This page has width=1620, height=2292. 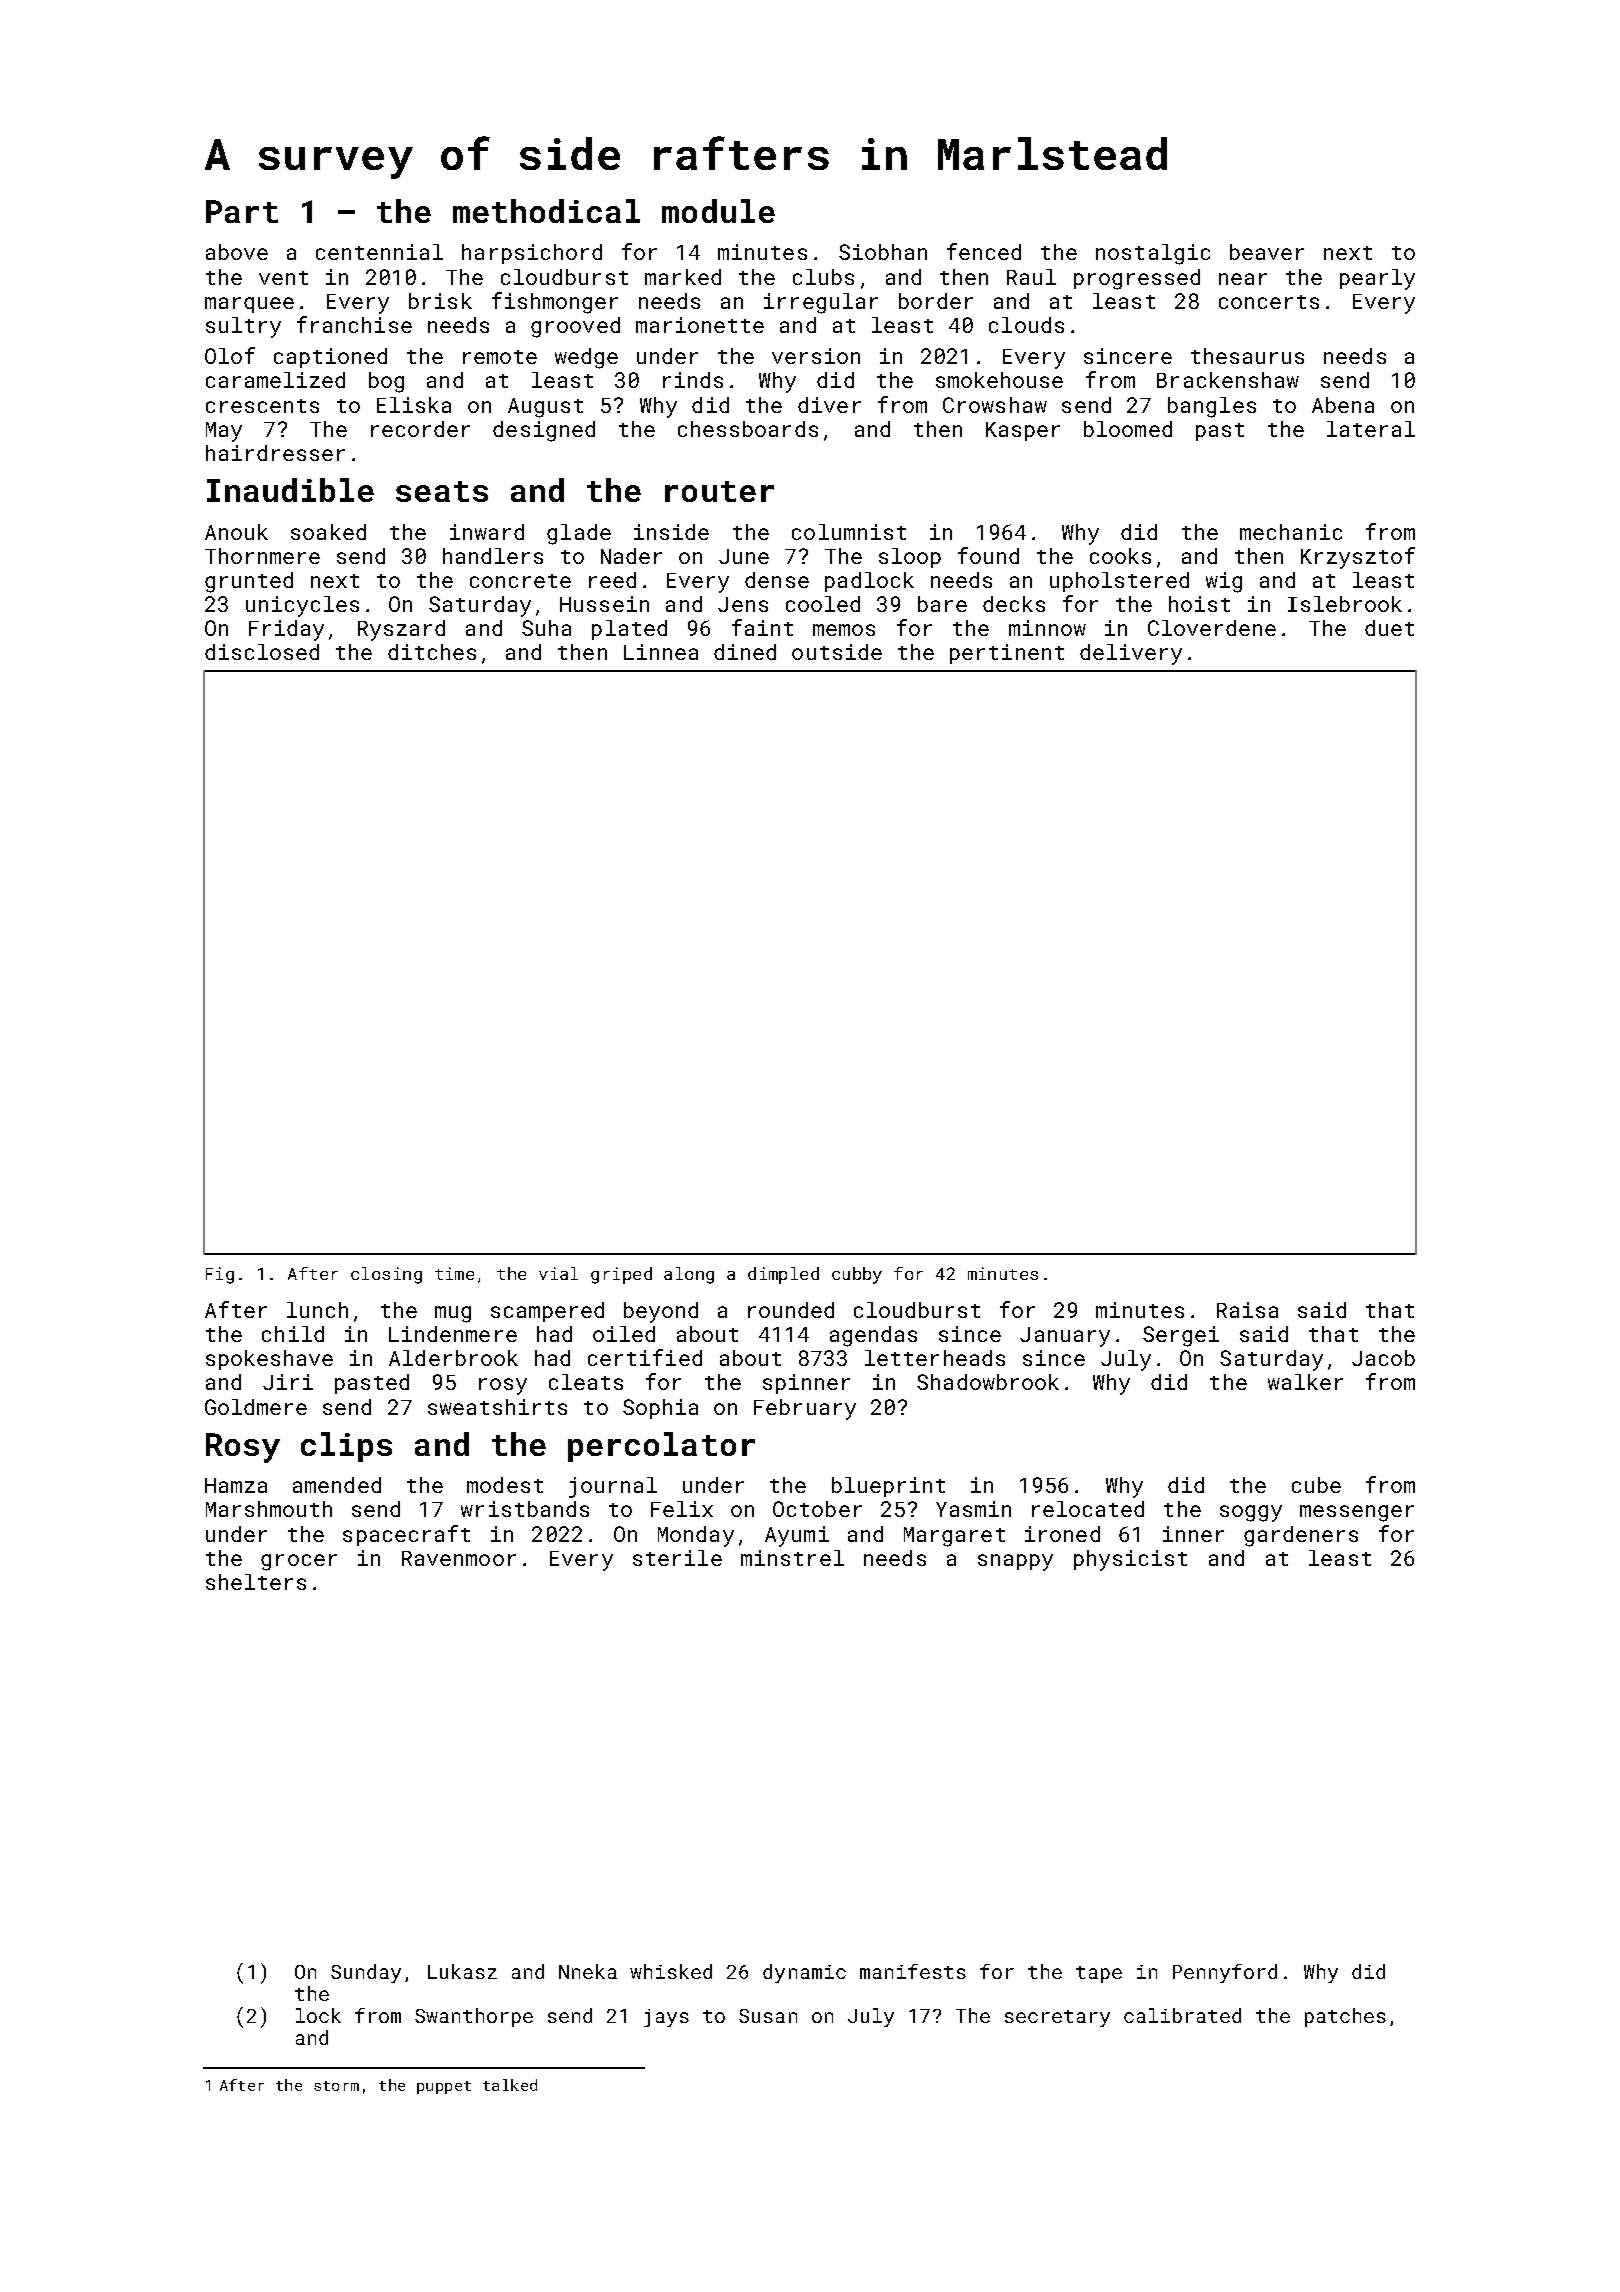 I want to click on methodical, so click(x=546, y=211).
